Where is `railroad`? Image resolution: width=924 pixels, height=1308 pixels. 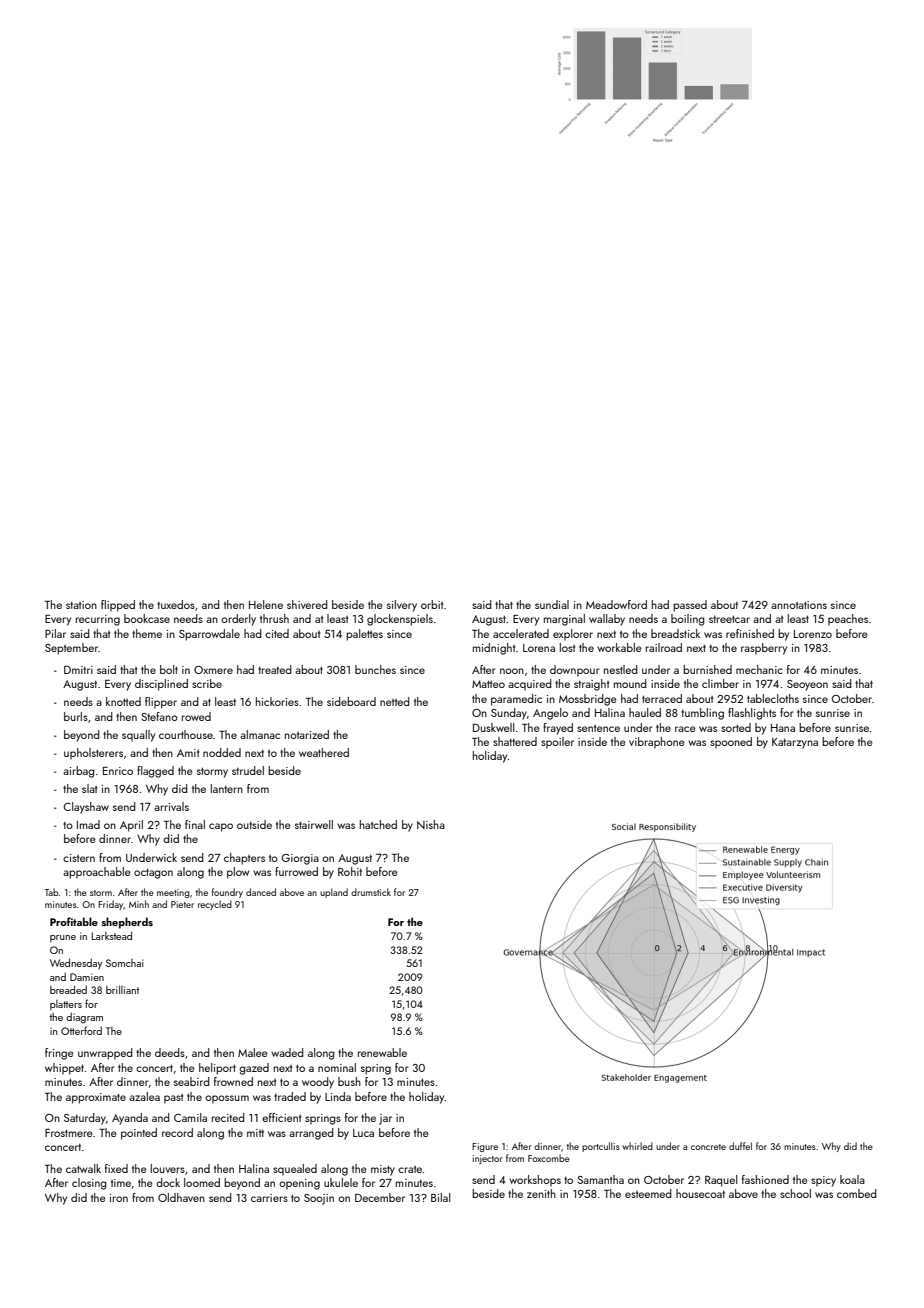
railroad is located at coordinates (664, 647).
